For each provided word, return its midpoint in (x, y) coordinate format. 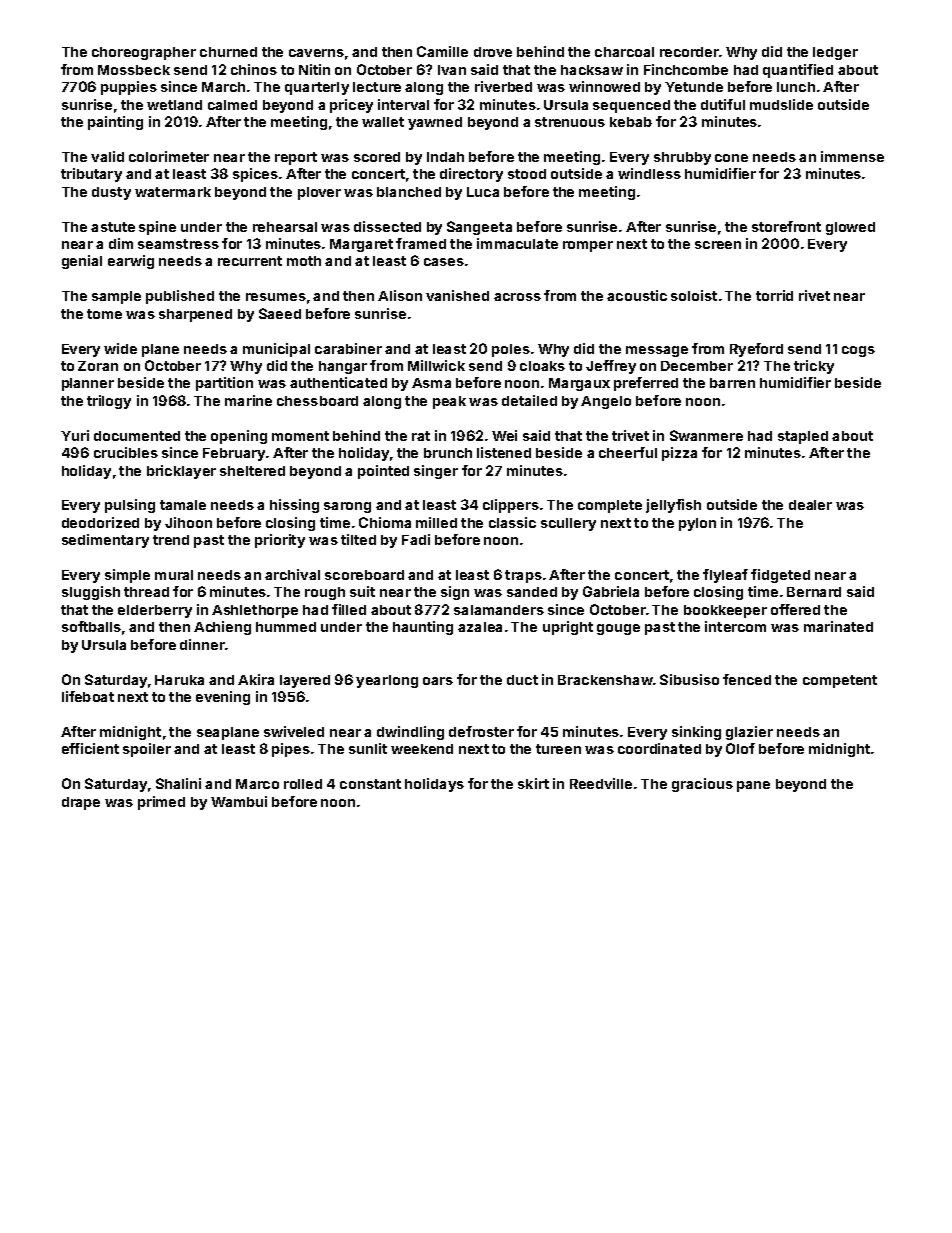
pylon (697, 524)
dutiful (723, 104)
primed (161, 803)
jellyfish (673, 506)
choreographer (144, 53)
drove (493, 52)
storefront (786, 226)
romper (588, 246)
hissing (294, 506)
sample (116, 297)
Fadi (416, 539)
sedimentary (105, 541)
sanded (532, 592)
